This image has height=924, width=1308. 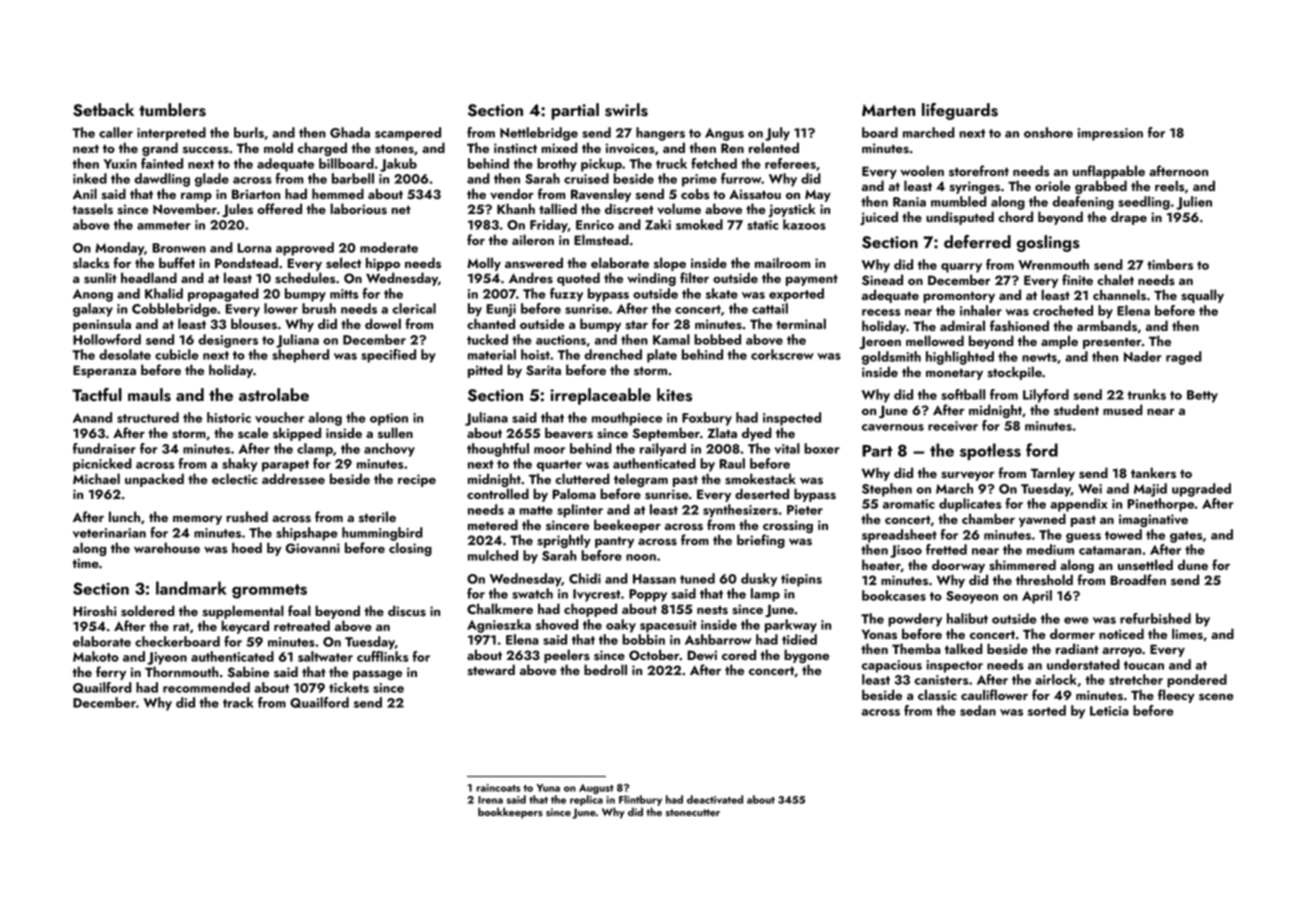 I want to click on Irena, so click(x=490, y=800).
